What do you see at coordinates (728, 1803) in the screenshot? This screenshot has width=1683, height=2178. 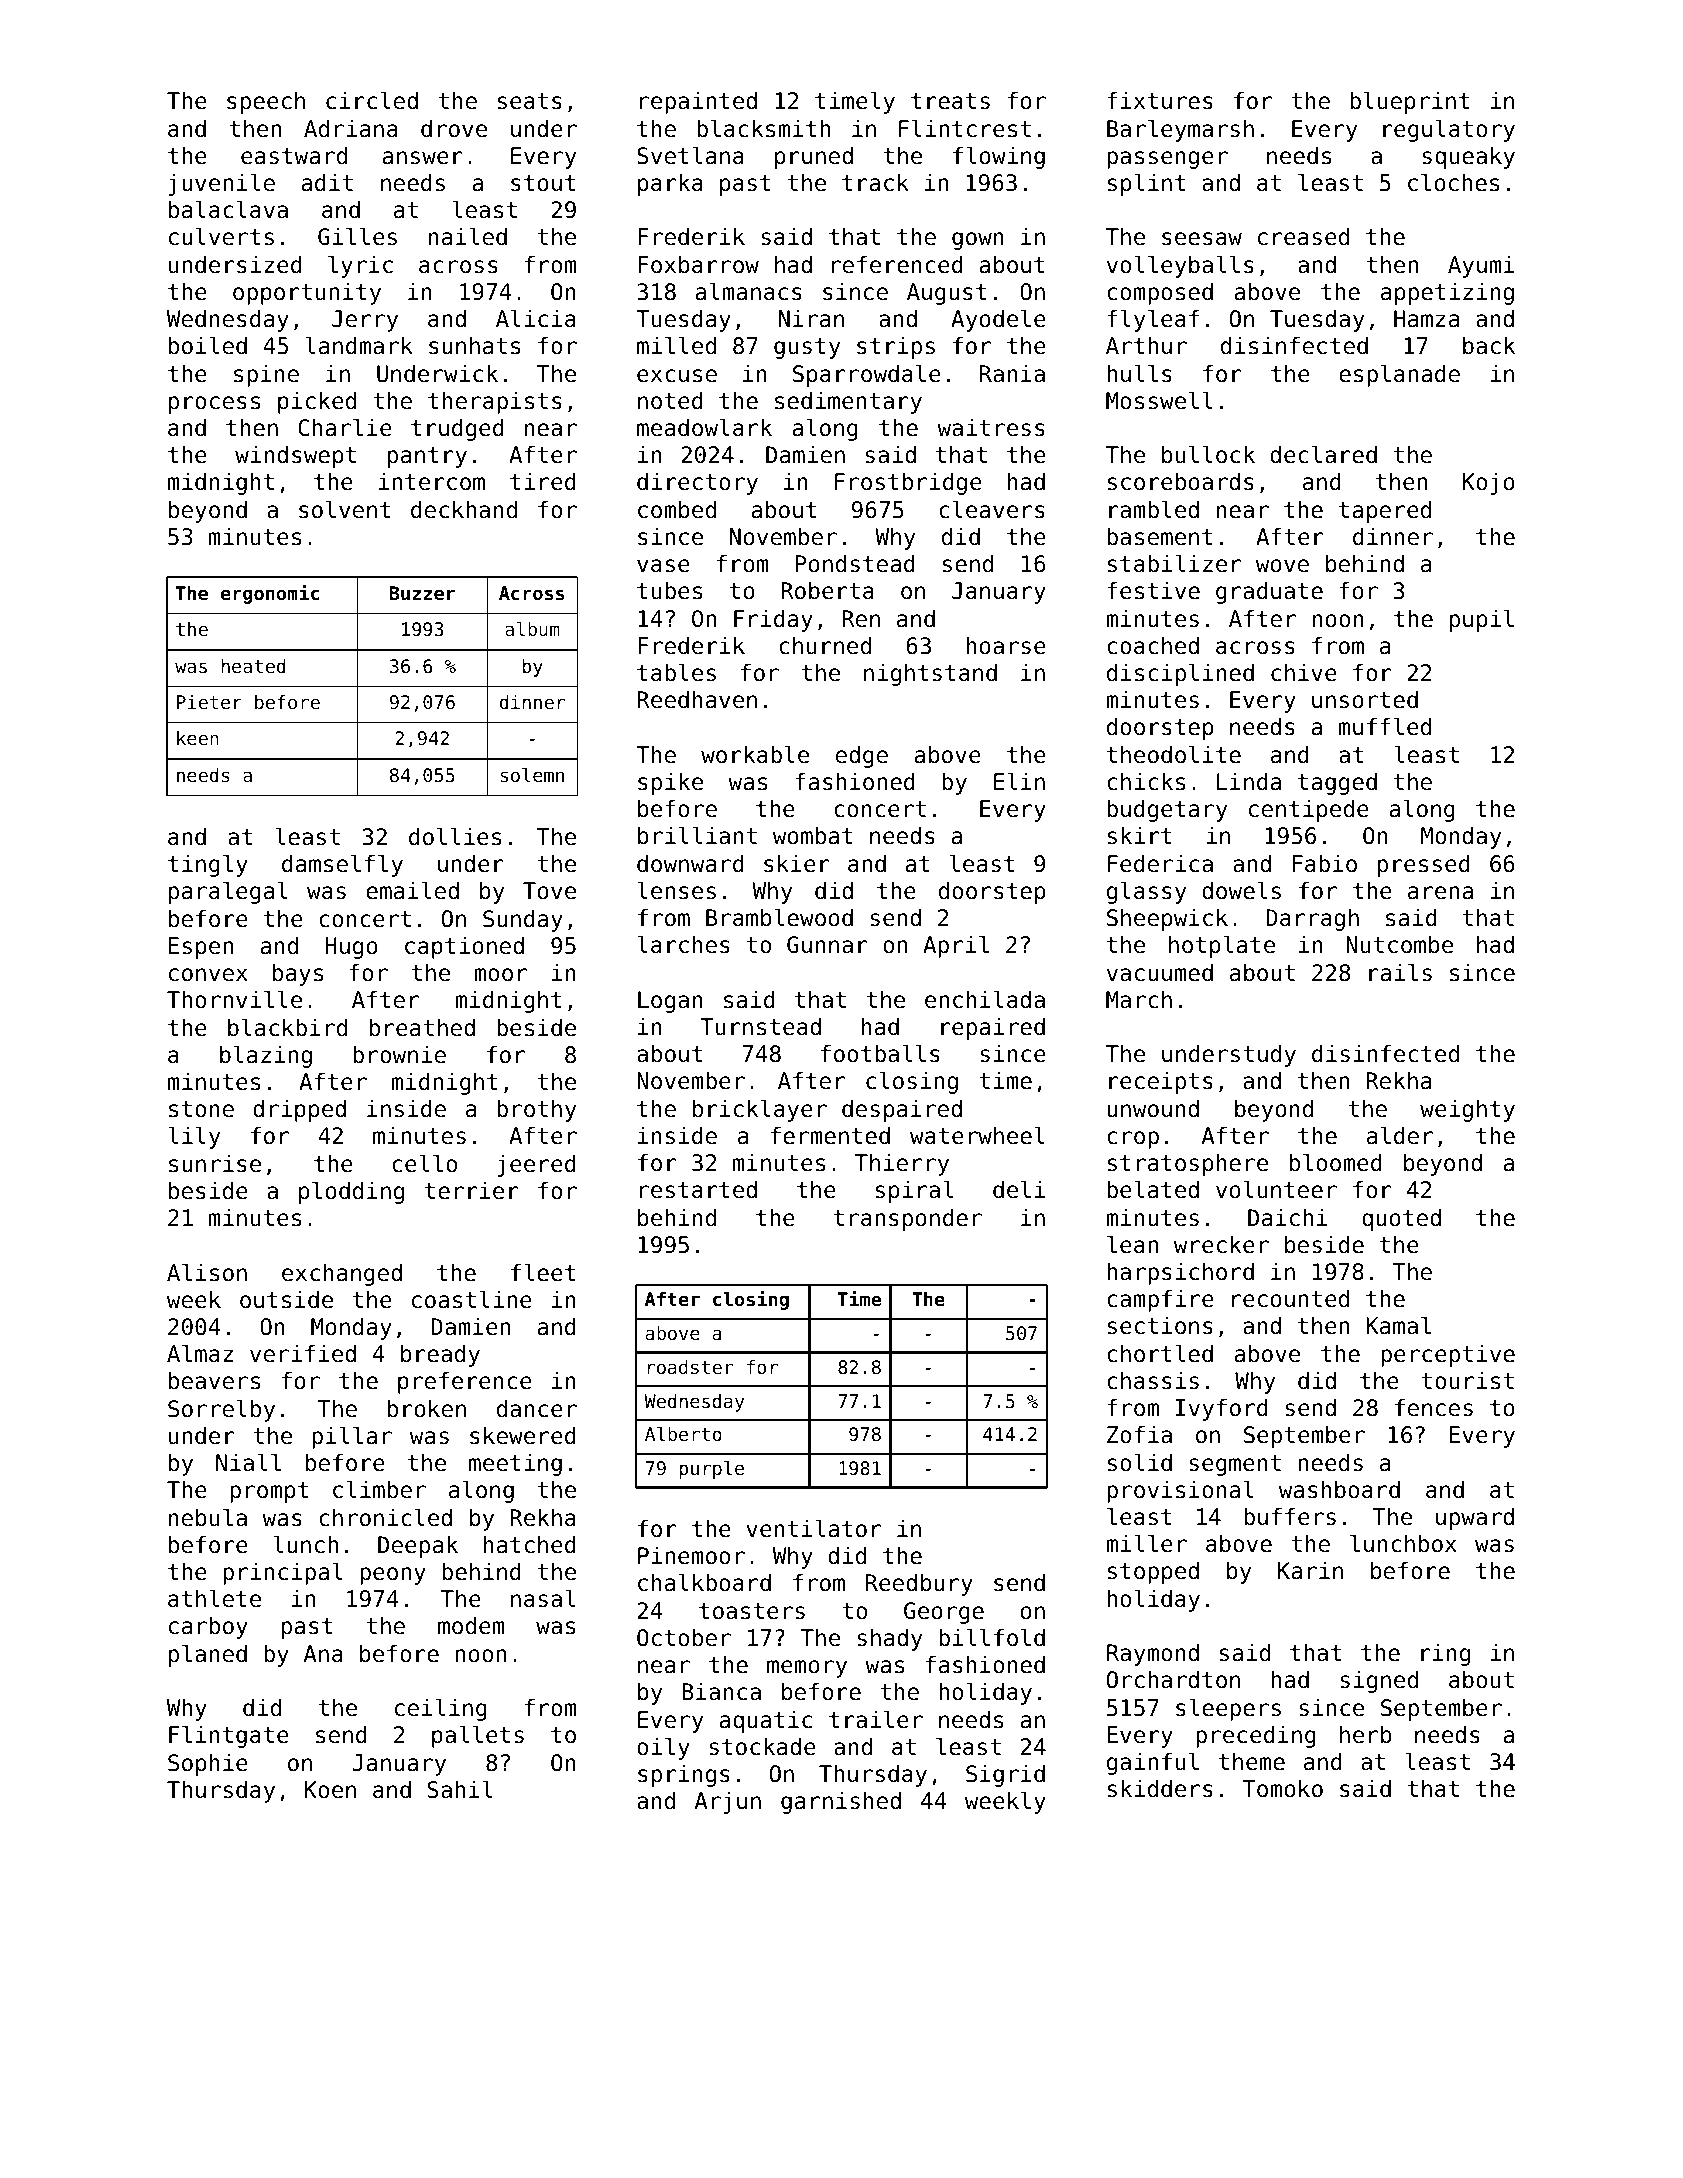 I see `Arjun` at bounding box center [728, 1803].
